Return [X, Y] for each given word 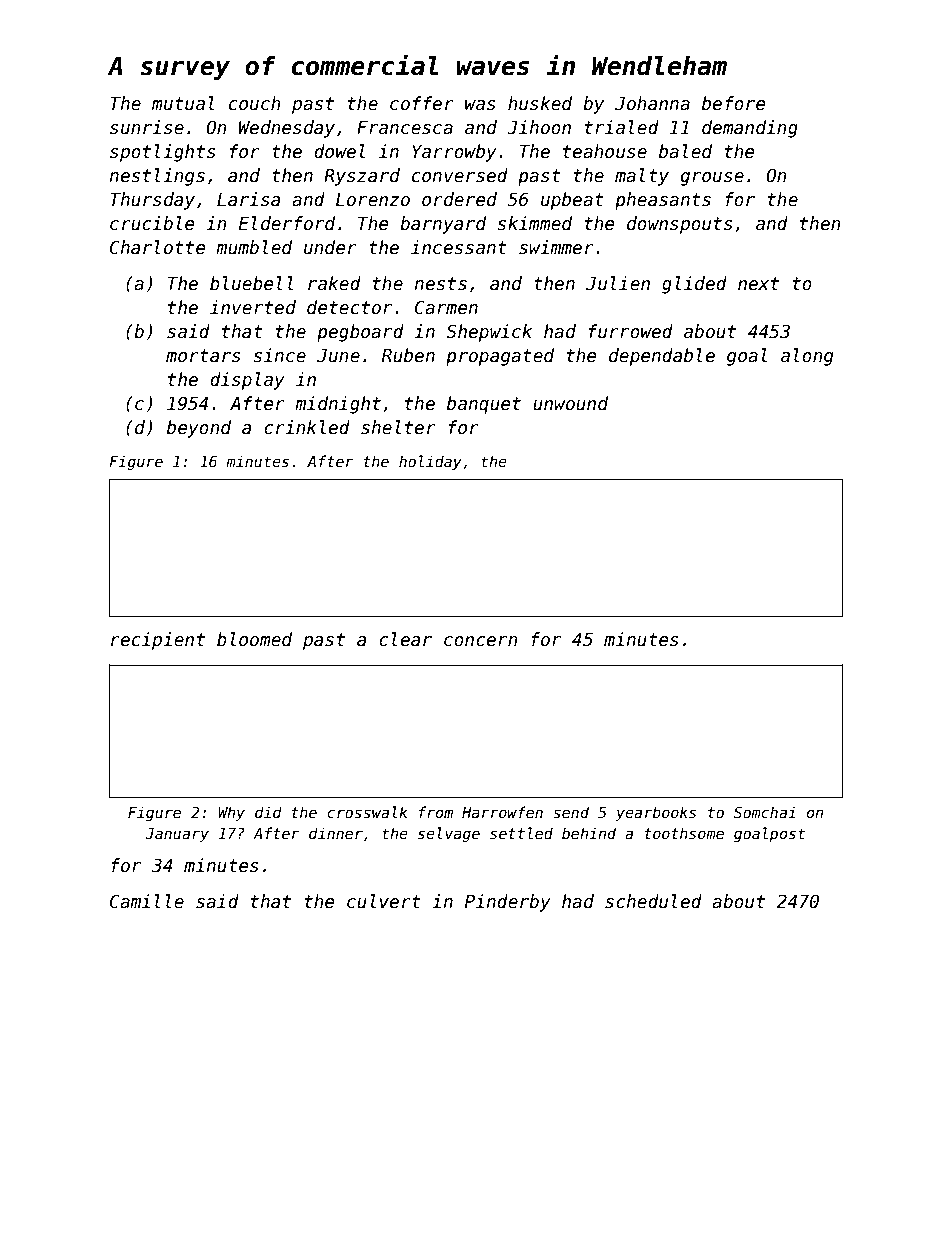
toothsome [684, 833]
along [807, 357]
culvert [384, 901]
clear [405, 639]
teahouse [605, 151]
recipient [158, 641]
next [758, 284]
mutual [183, 103]
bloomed [254, 639]
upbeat [572, 201]
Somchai [765, 812]
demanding [750, 129]
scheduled [653, 901]
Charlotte [157, 247]
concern [481, 641]
